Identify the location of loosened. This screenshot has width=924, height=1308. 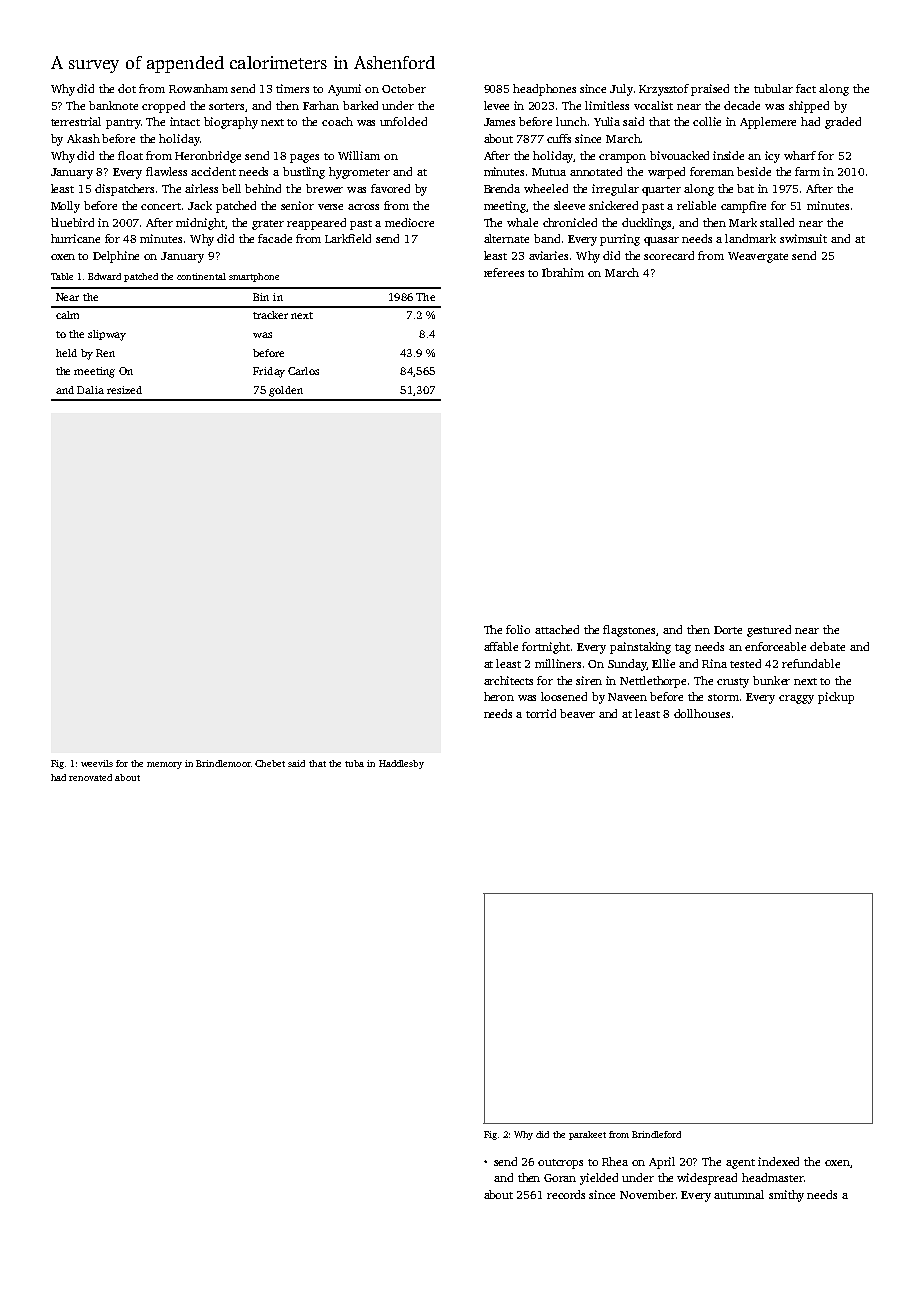
(564, 696).
